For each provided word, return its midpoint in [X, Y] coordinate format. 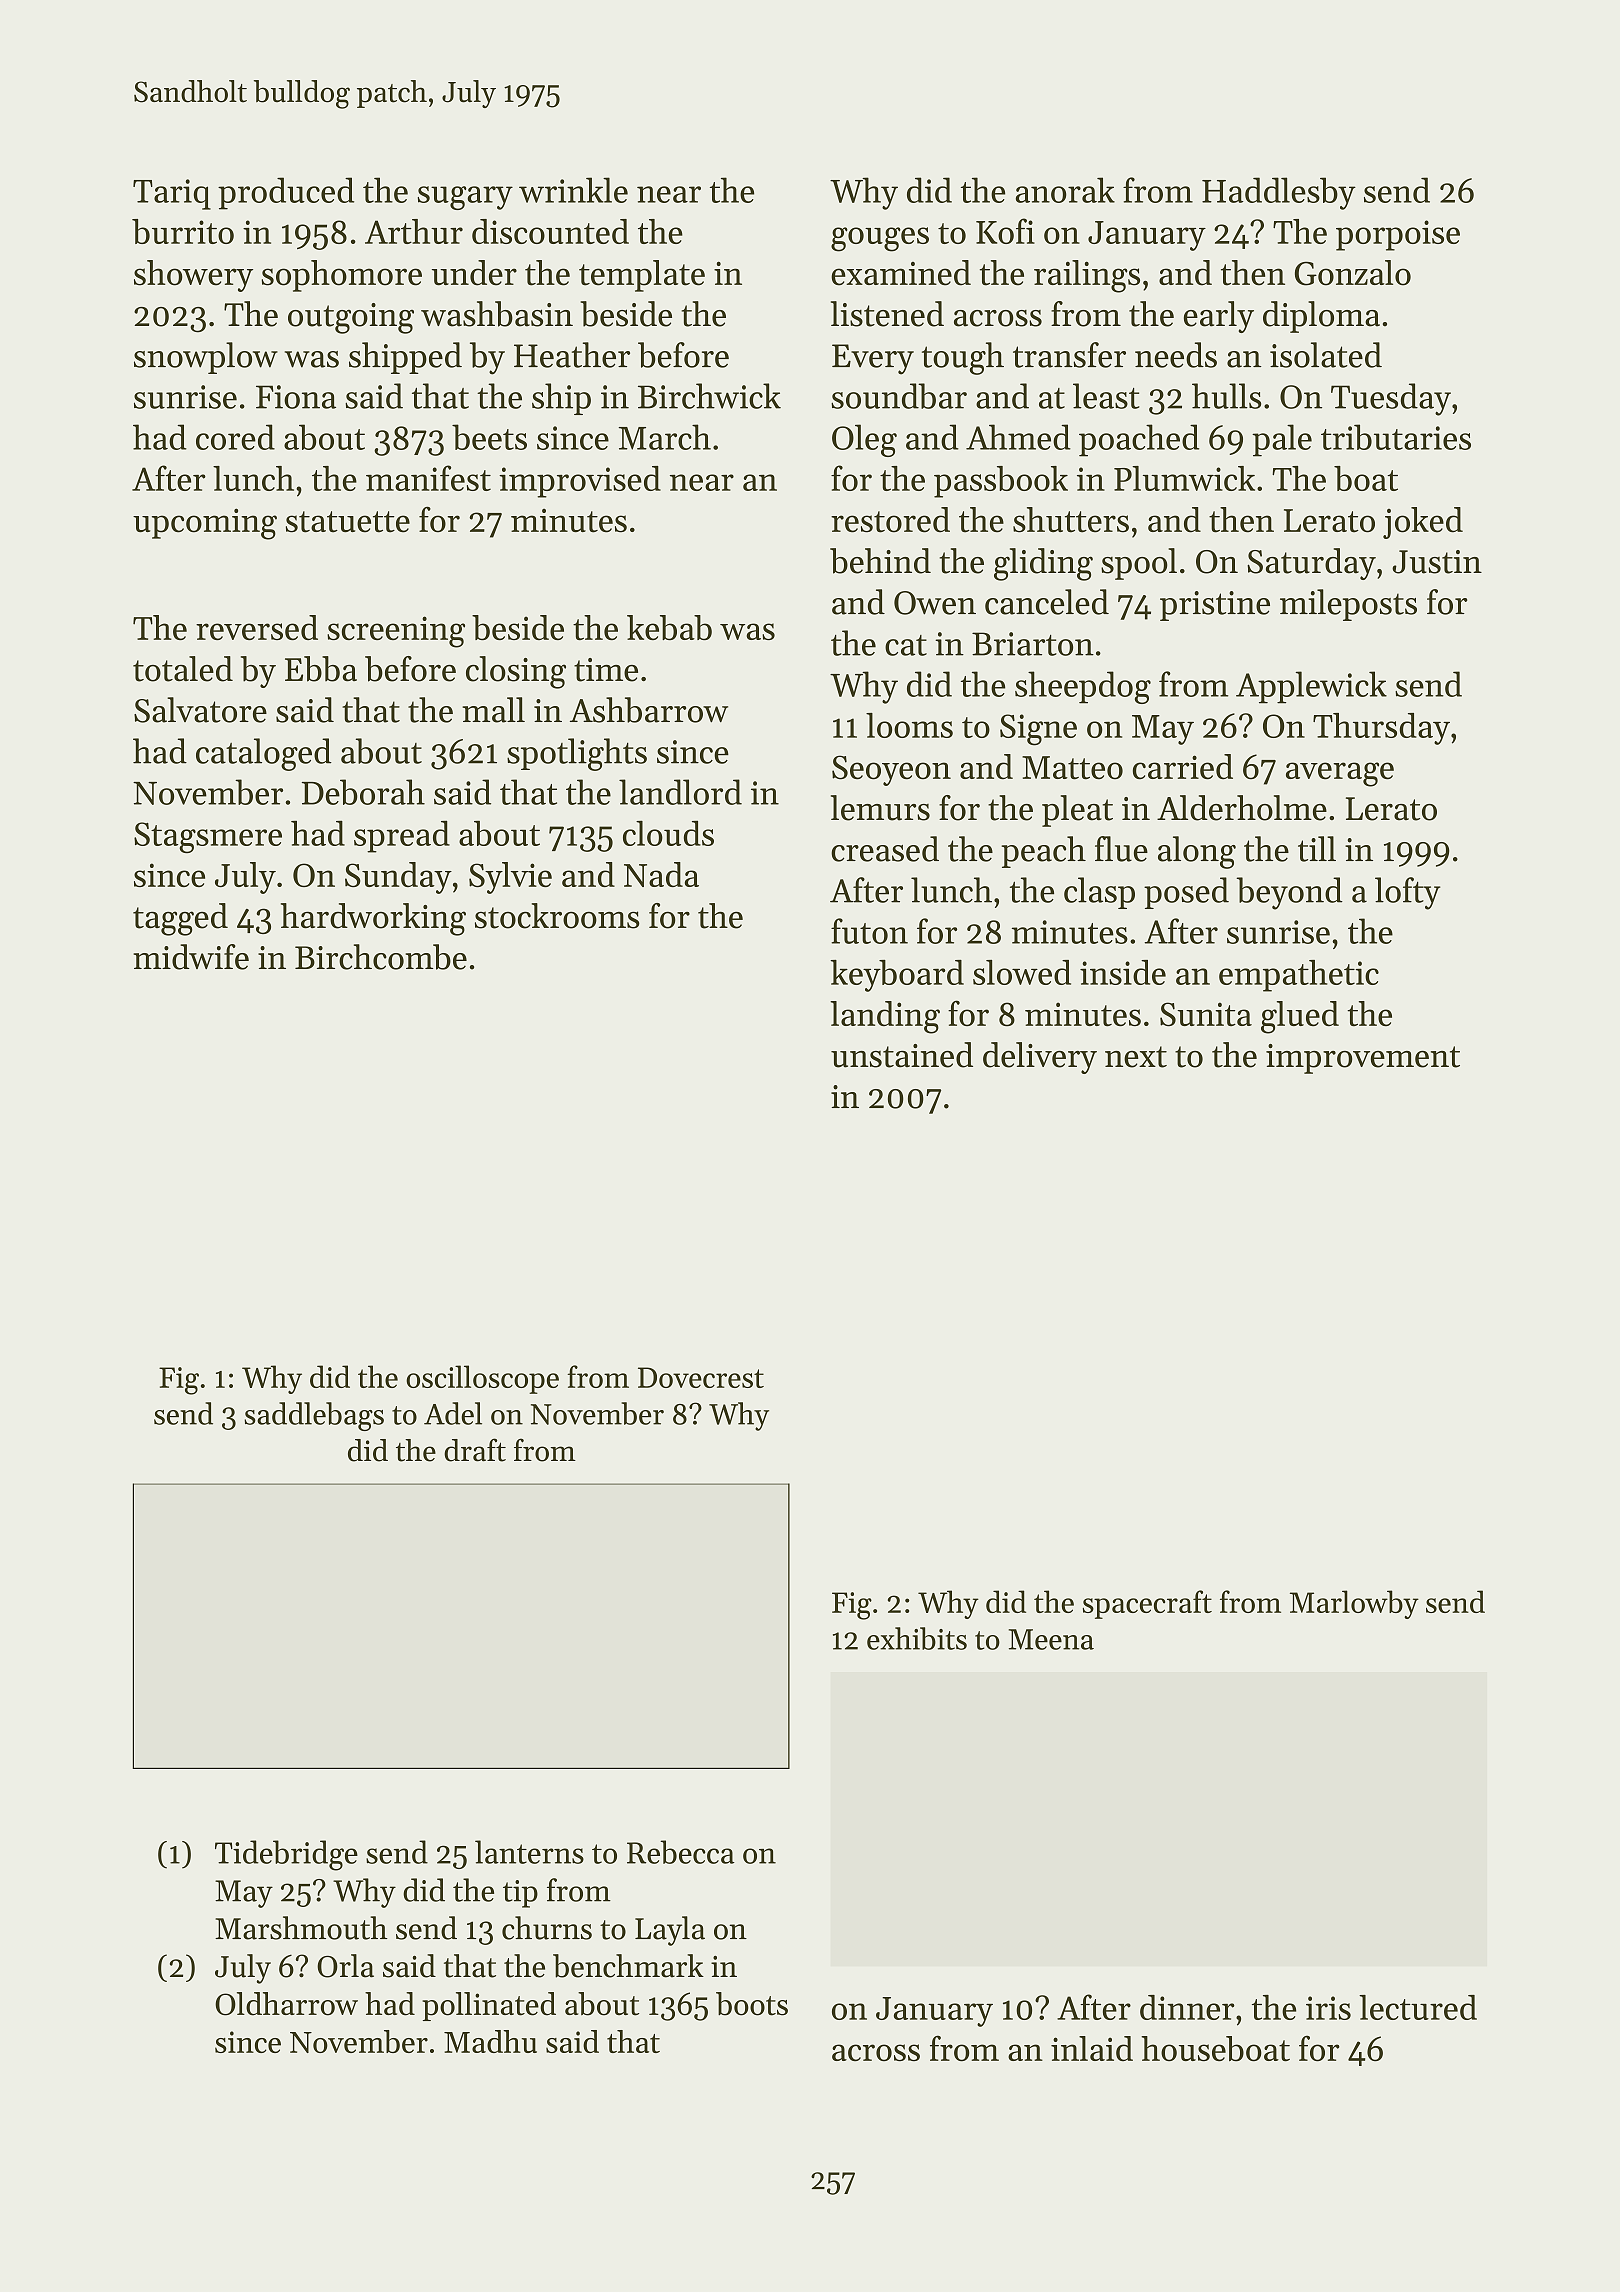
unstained [902, 1055]
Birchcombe [381, 957]
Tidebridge [286, 1855]
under [474, 273]
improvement [1363, 1059]
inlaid [1092, 2048]
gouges [880, 239]
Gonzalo [1353, 273]
